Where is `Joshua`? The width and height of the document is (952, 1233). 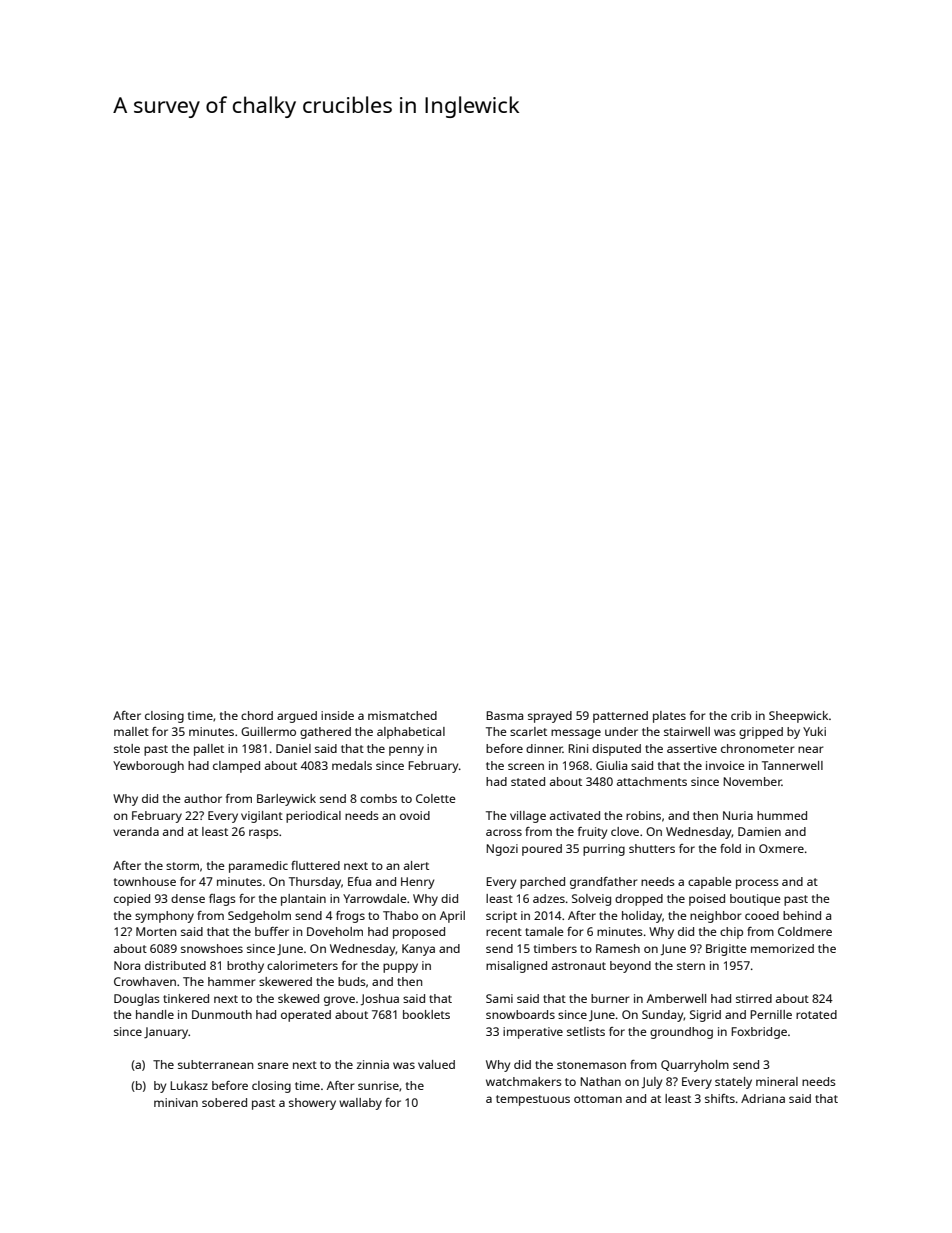
Joshua is located at coordinates (379, 1000).
